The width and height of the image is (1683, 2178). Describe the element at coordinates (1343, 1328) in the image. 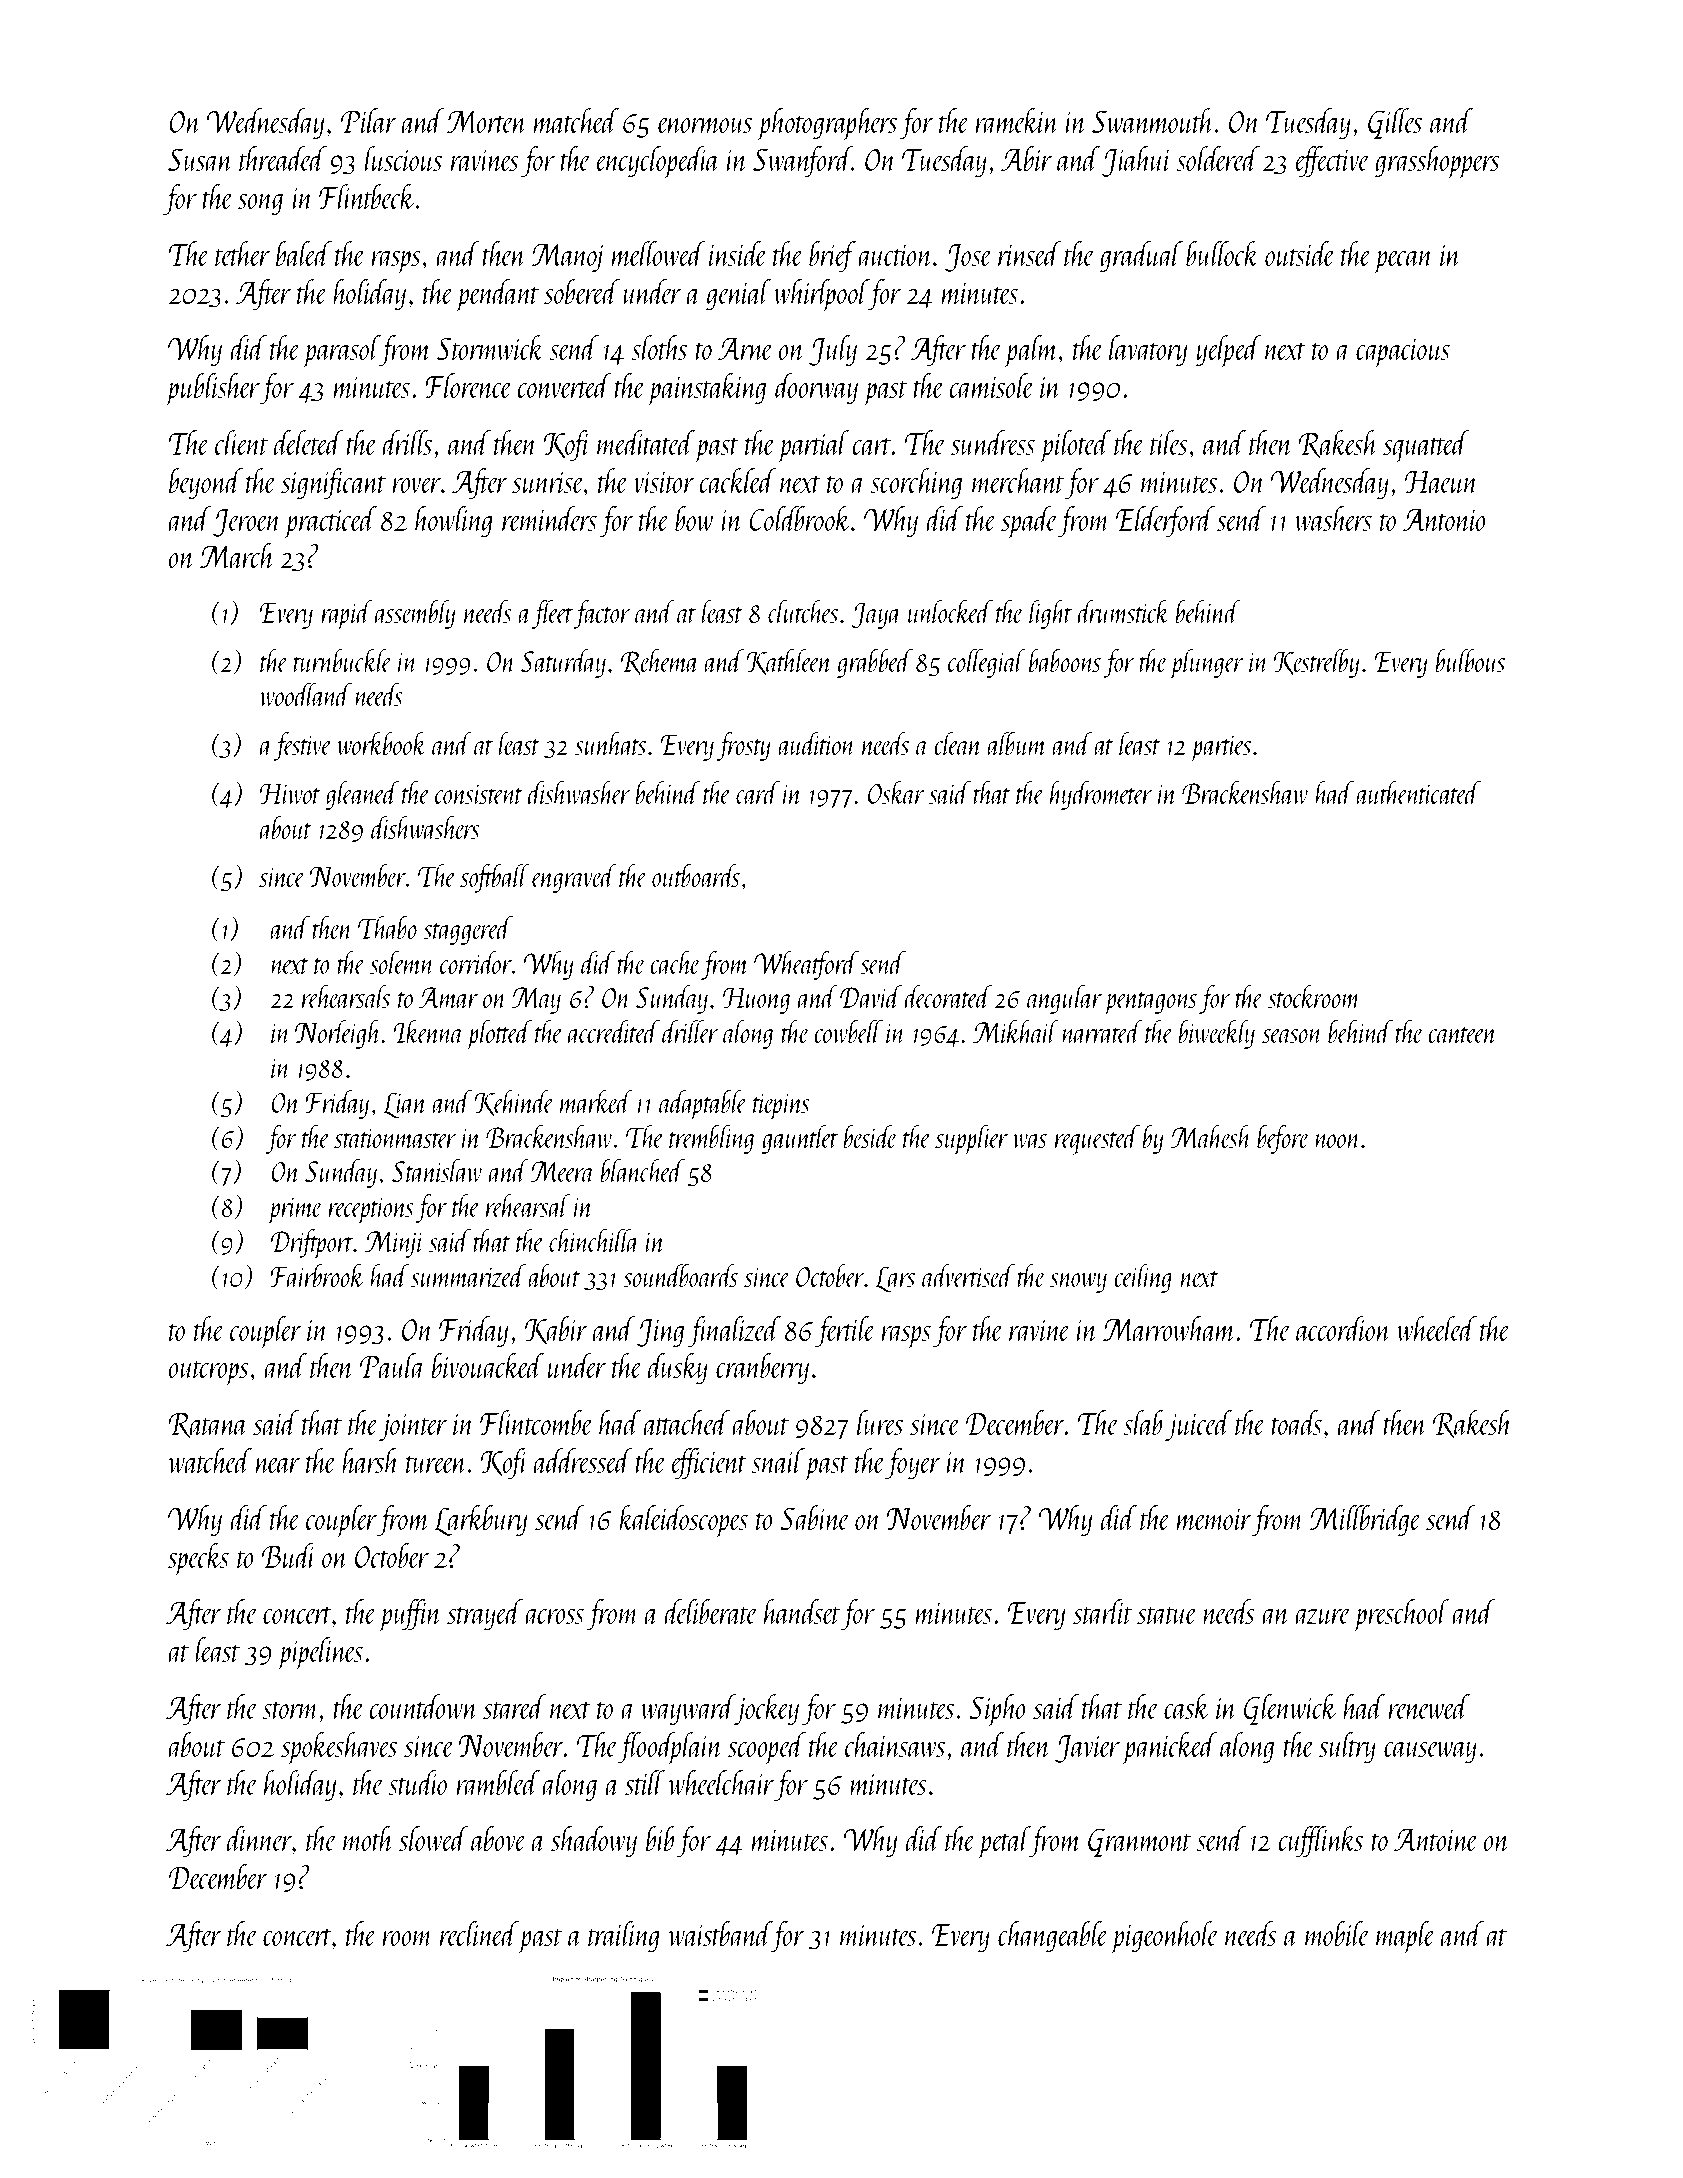

I see `accordion` at that location.
